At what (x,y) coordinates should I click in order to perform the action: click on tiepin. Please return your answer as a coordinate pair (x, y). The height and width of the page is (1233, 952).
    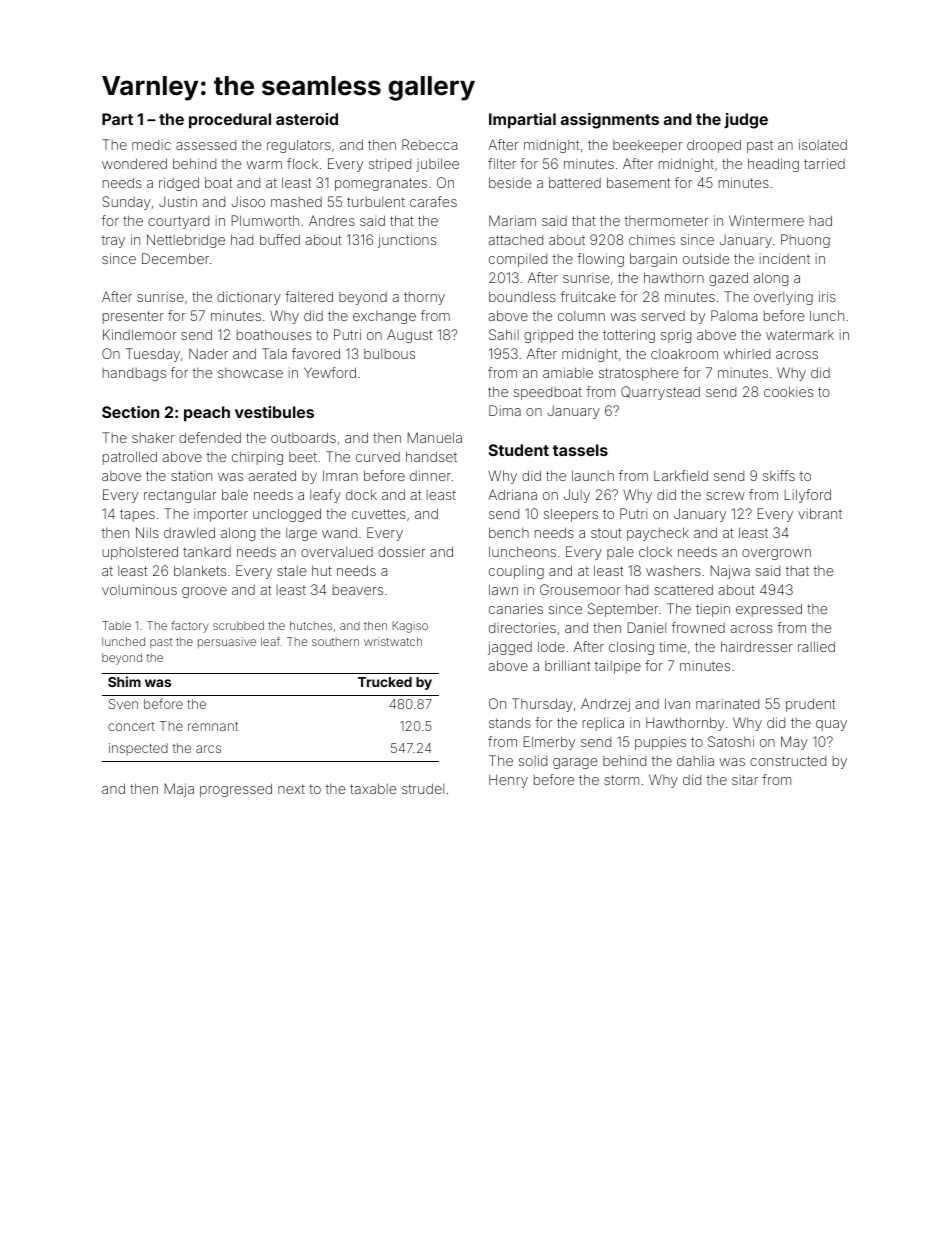
    Looking at the image, I should click on (713, 610).
